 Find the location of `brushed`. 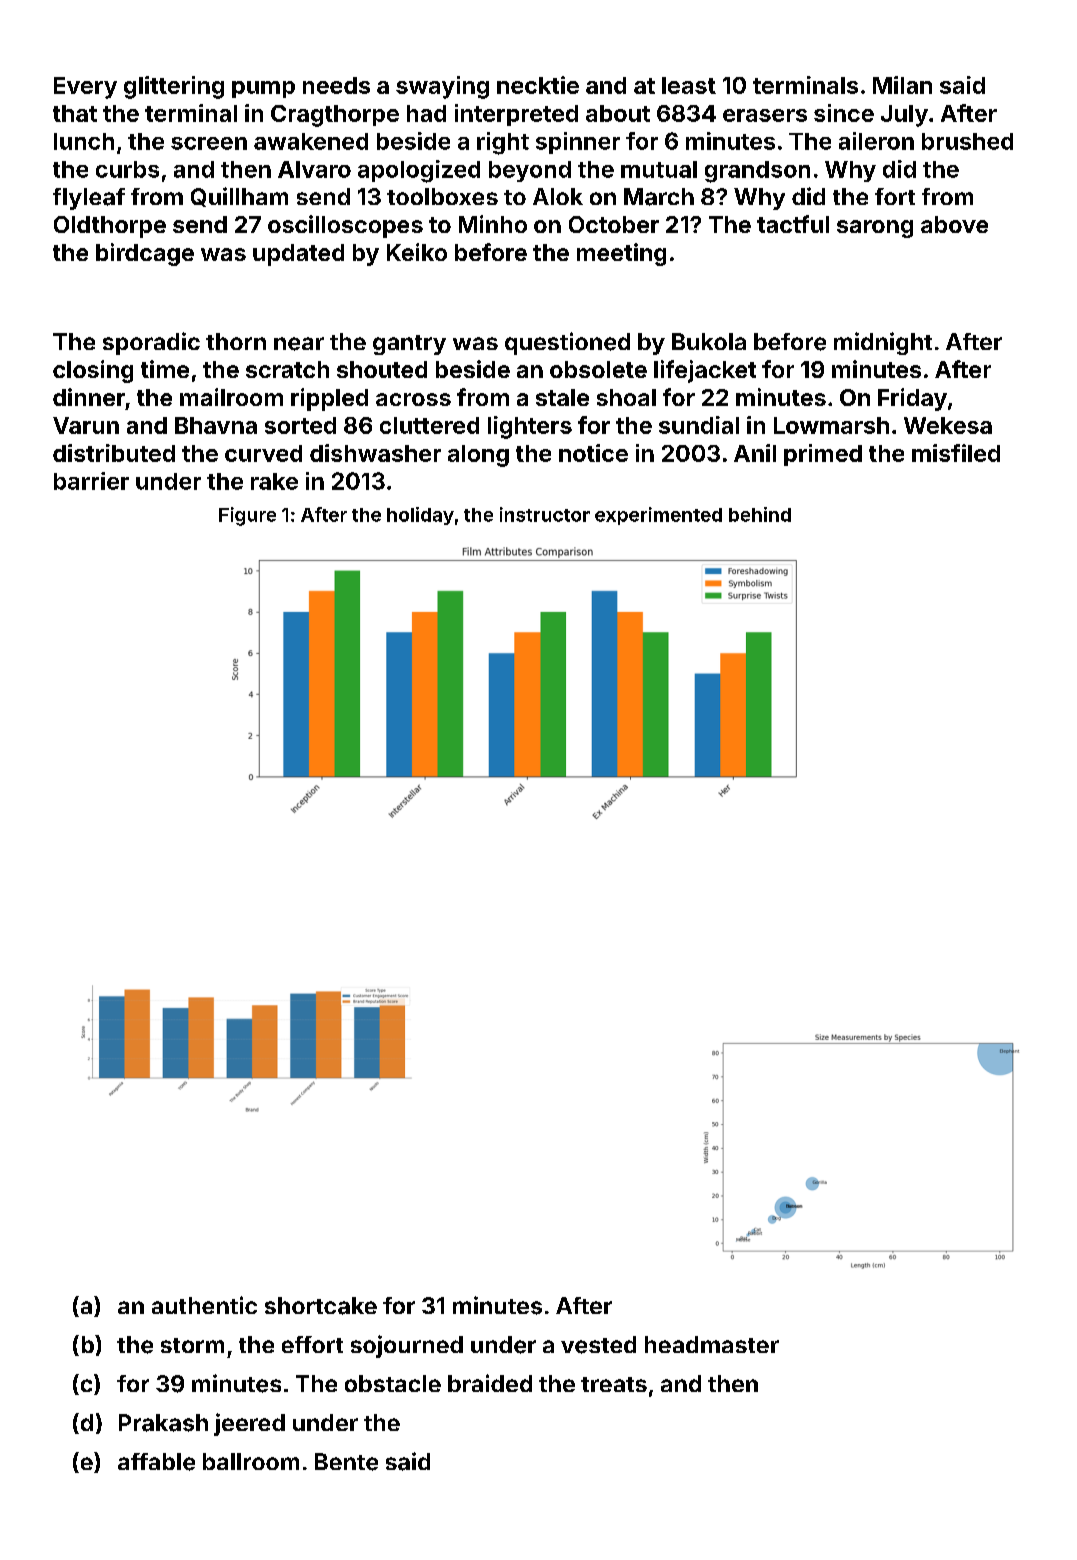

brushed is located at coordinates (967, 141).
